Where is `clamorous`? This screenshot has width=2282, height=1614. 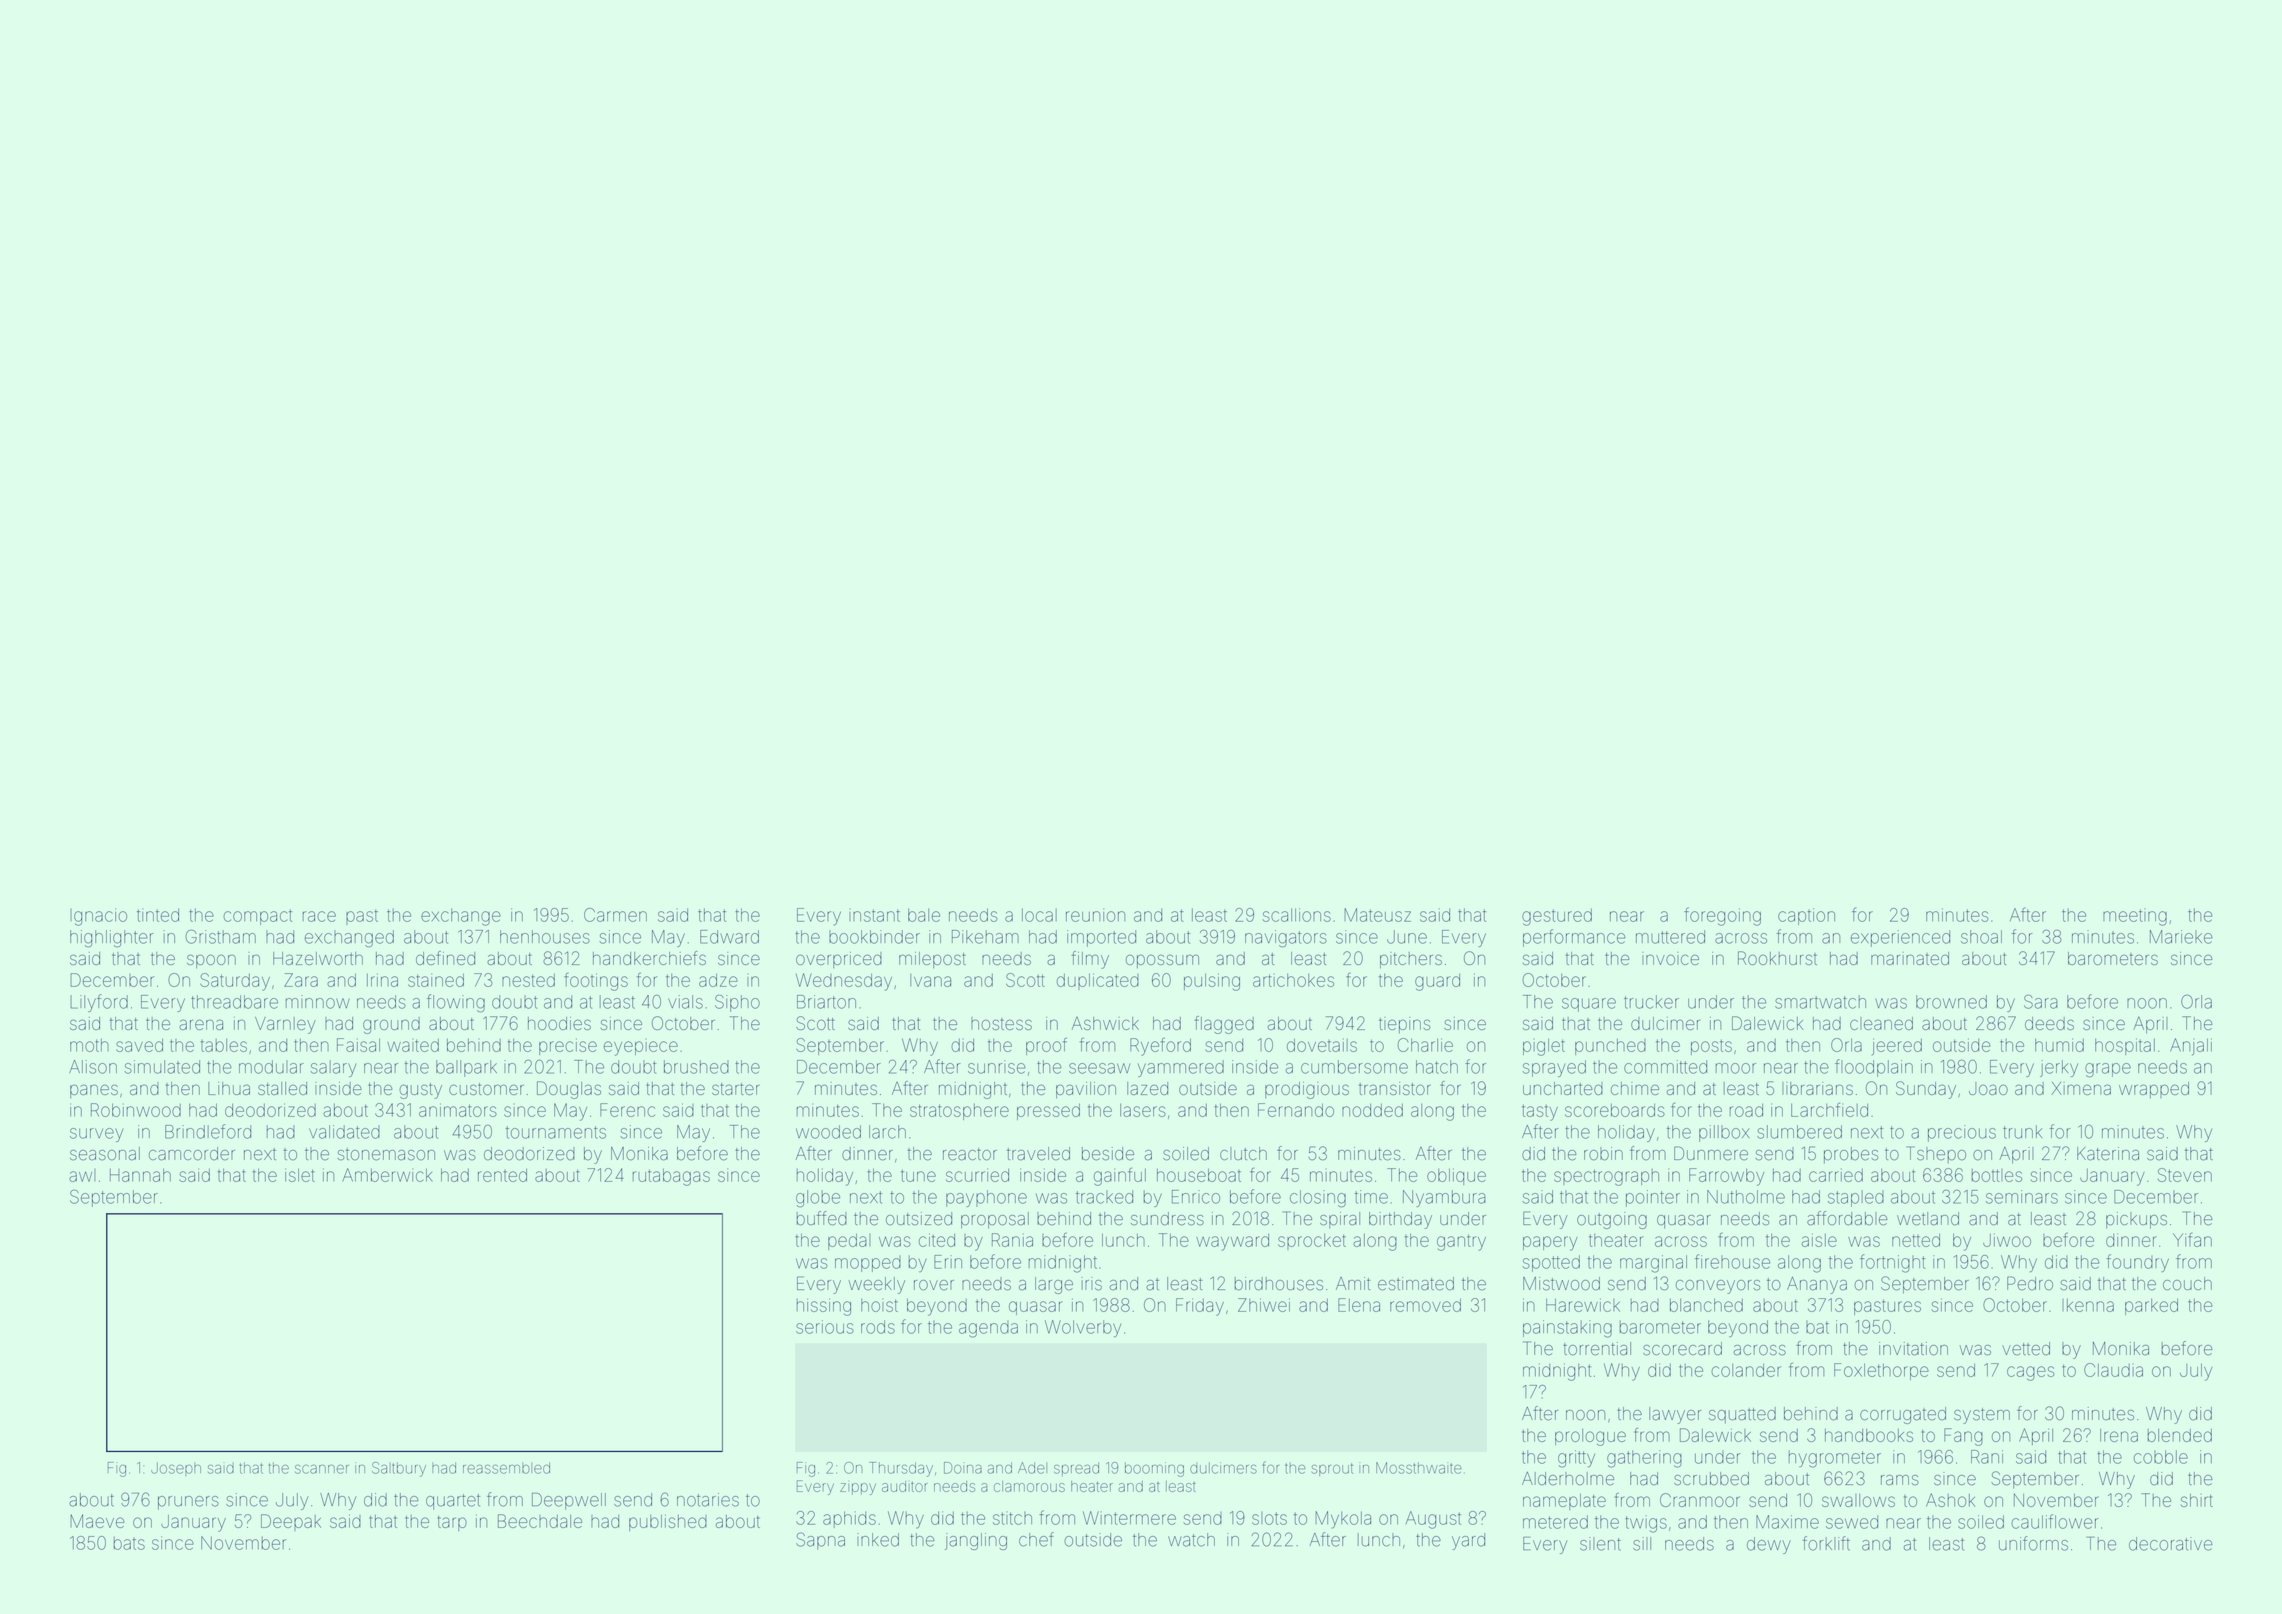 clamorous is located at coordinates (1029, 1486).
